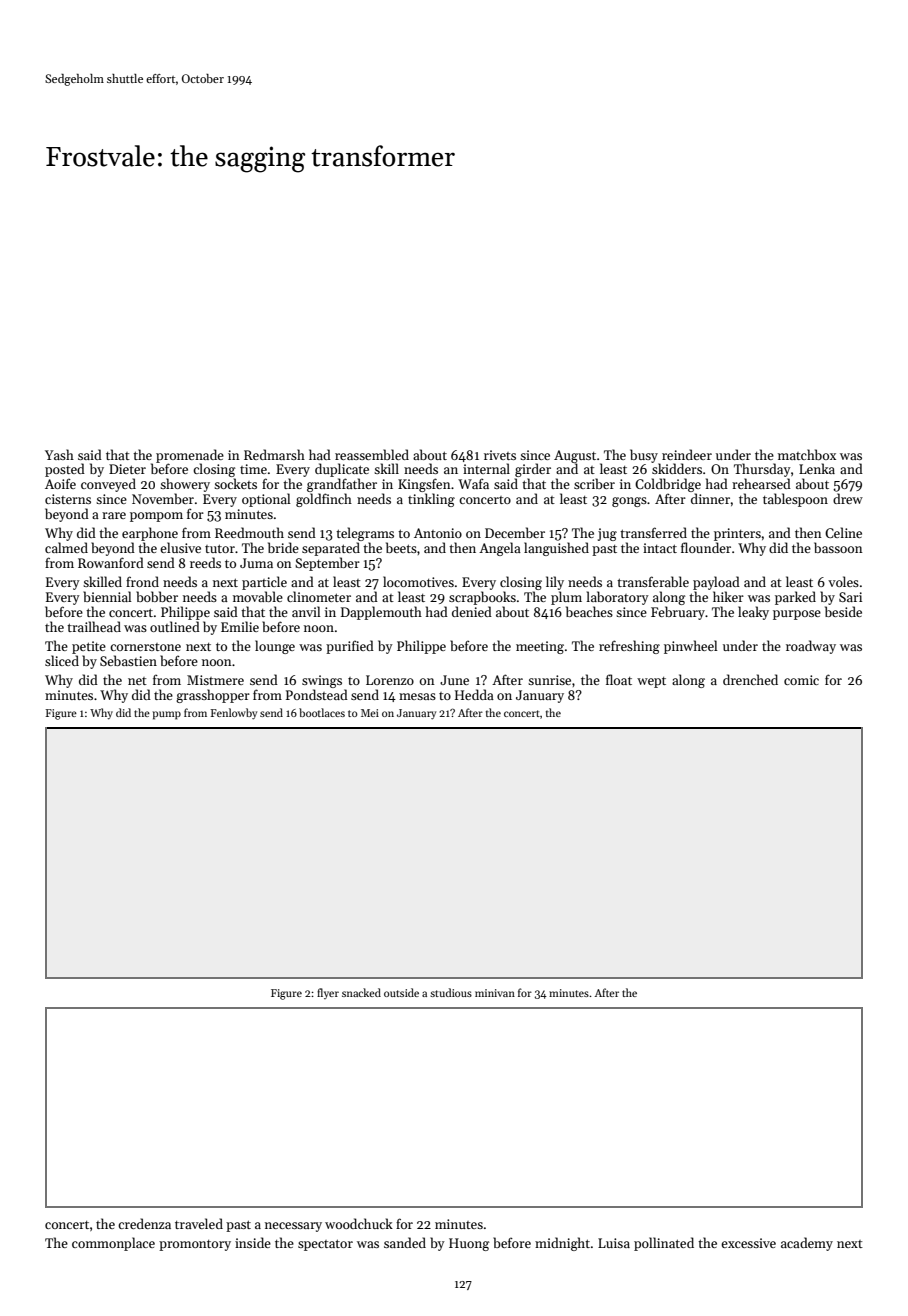 Image resolution: width=908 pixels, height=1316 pixels. Describe the element at coordinates (342, 470) in the screenshot. I see `duplicate` at that location.
